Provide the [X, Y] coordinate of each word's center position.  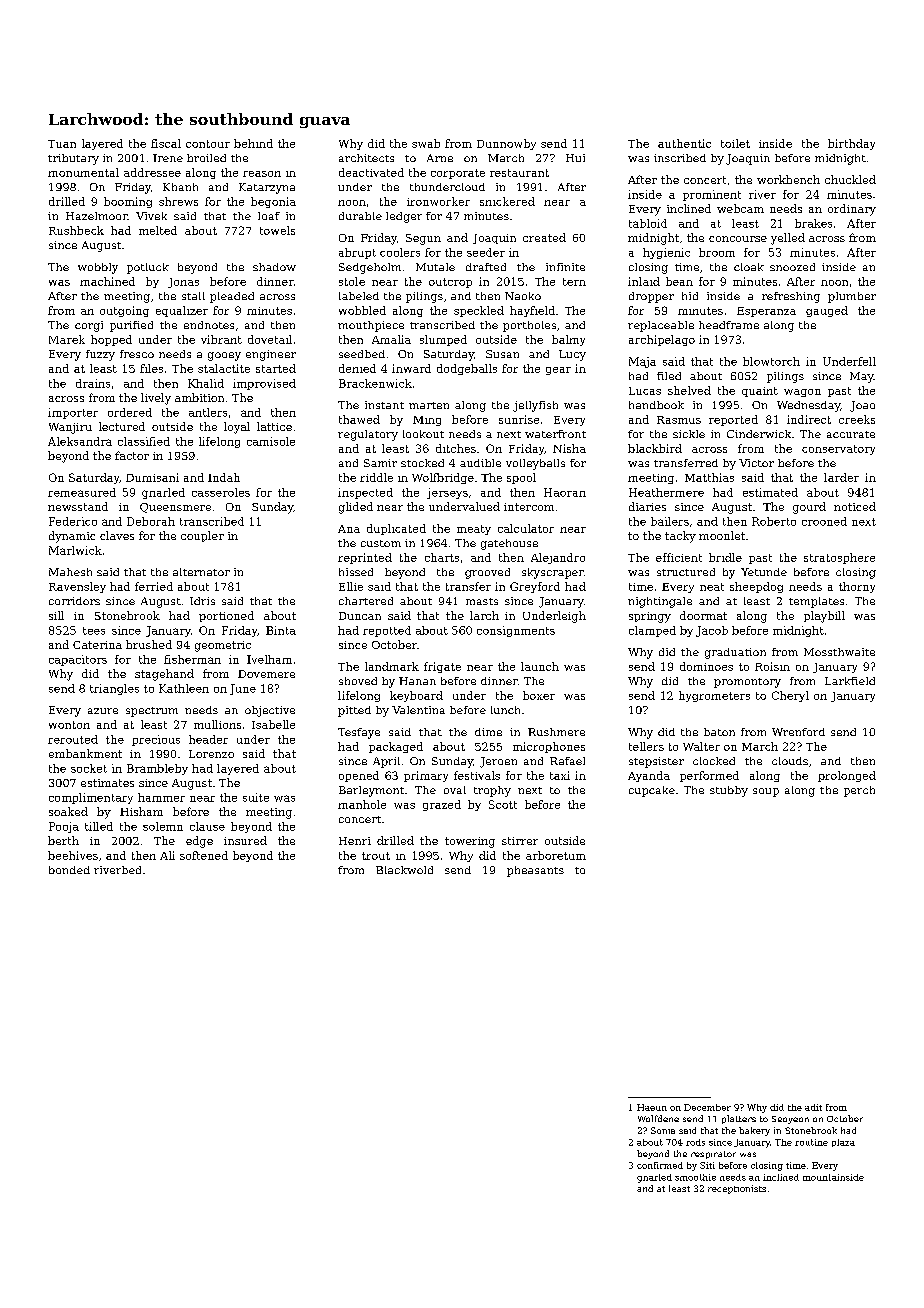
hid [690, 296]
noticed [855, 506]
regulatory [368, 435]
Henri [355, 841]
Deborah [151, 521]
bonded [69, 870]
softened [204, 855]
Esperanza [766, 312]
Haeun [652, 1107]
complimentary [91, 798]
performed [709, 776]
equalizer [182, 311]
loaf [269, 216]
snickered [507, 201]
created [544, 237]
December [707, 1107]
